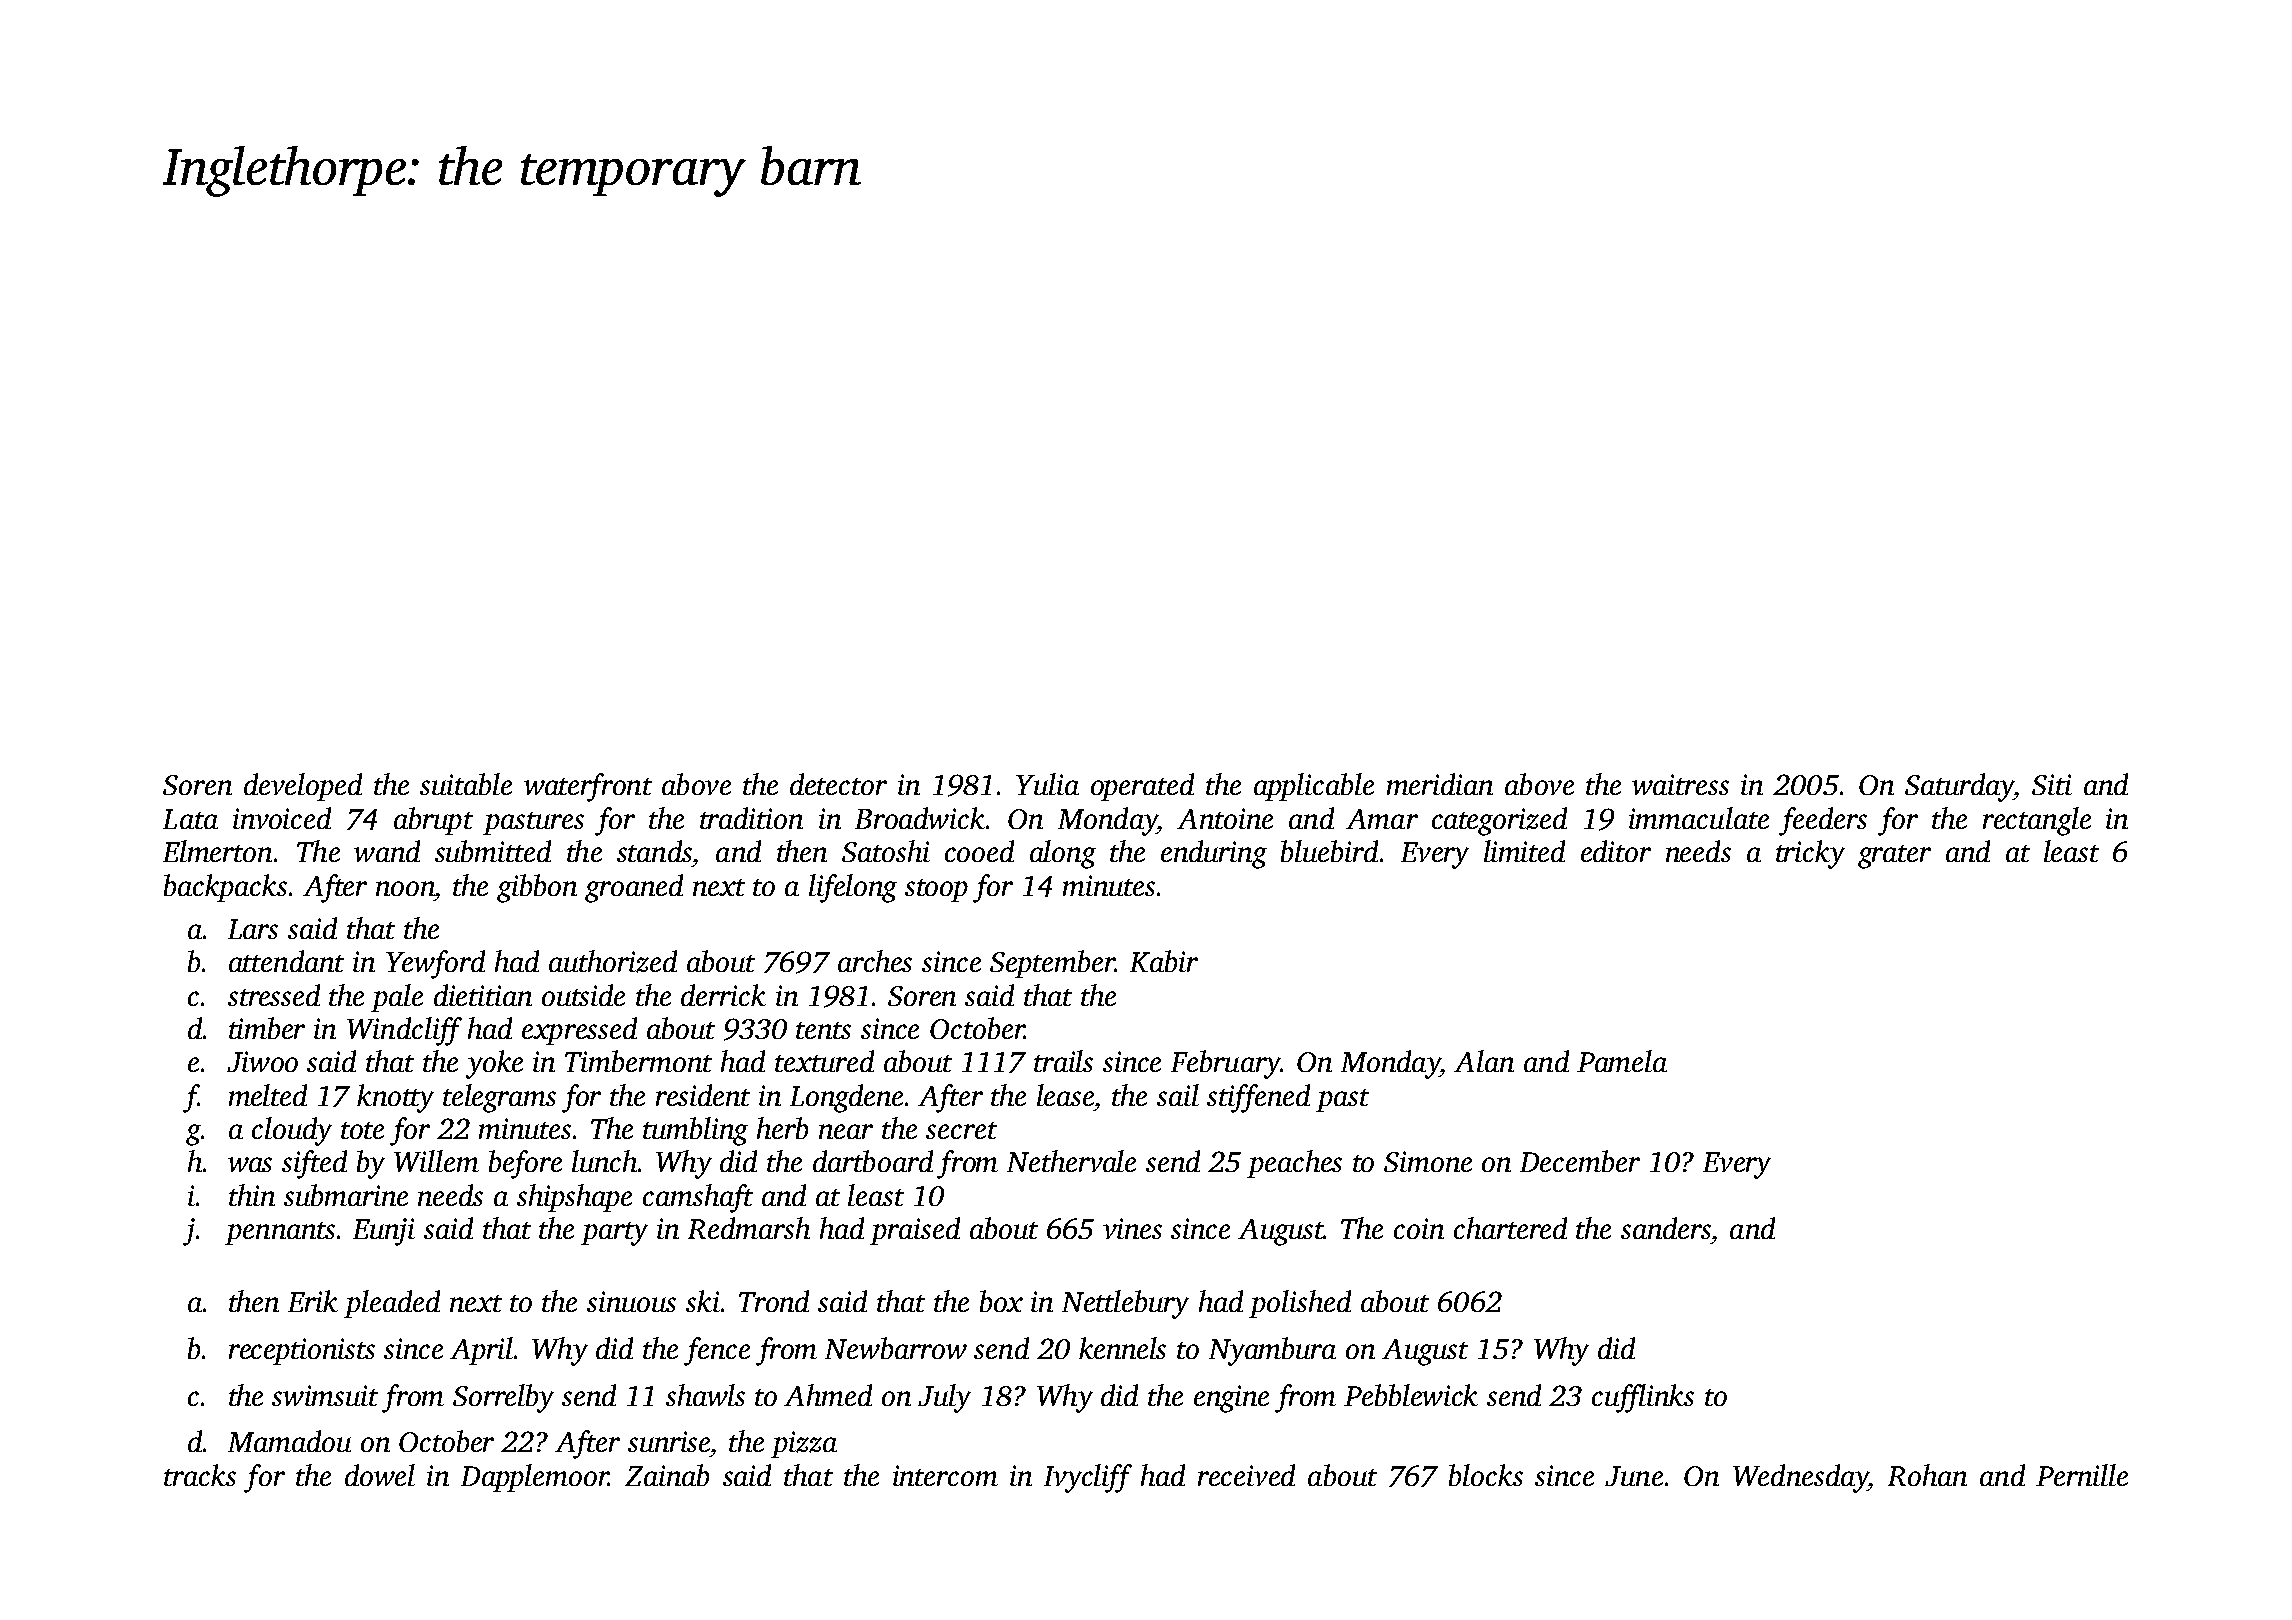 The image size is (2292, 1620). Describe the element at coordinates (217, 851) in the image. I see `Elmerton` at that location.
